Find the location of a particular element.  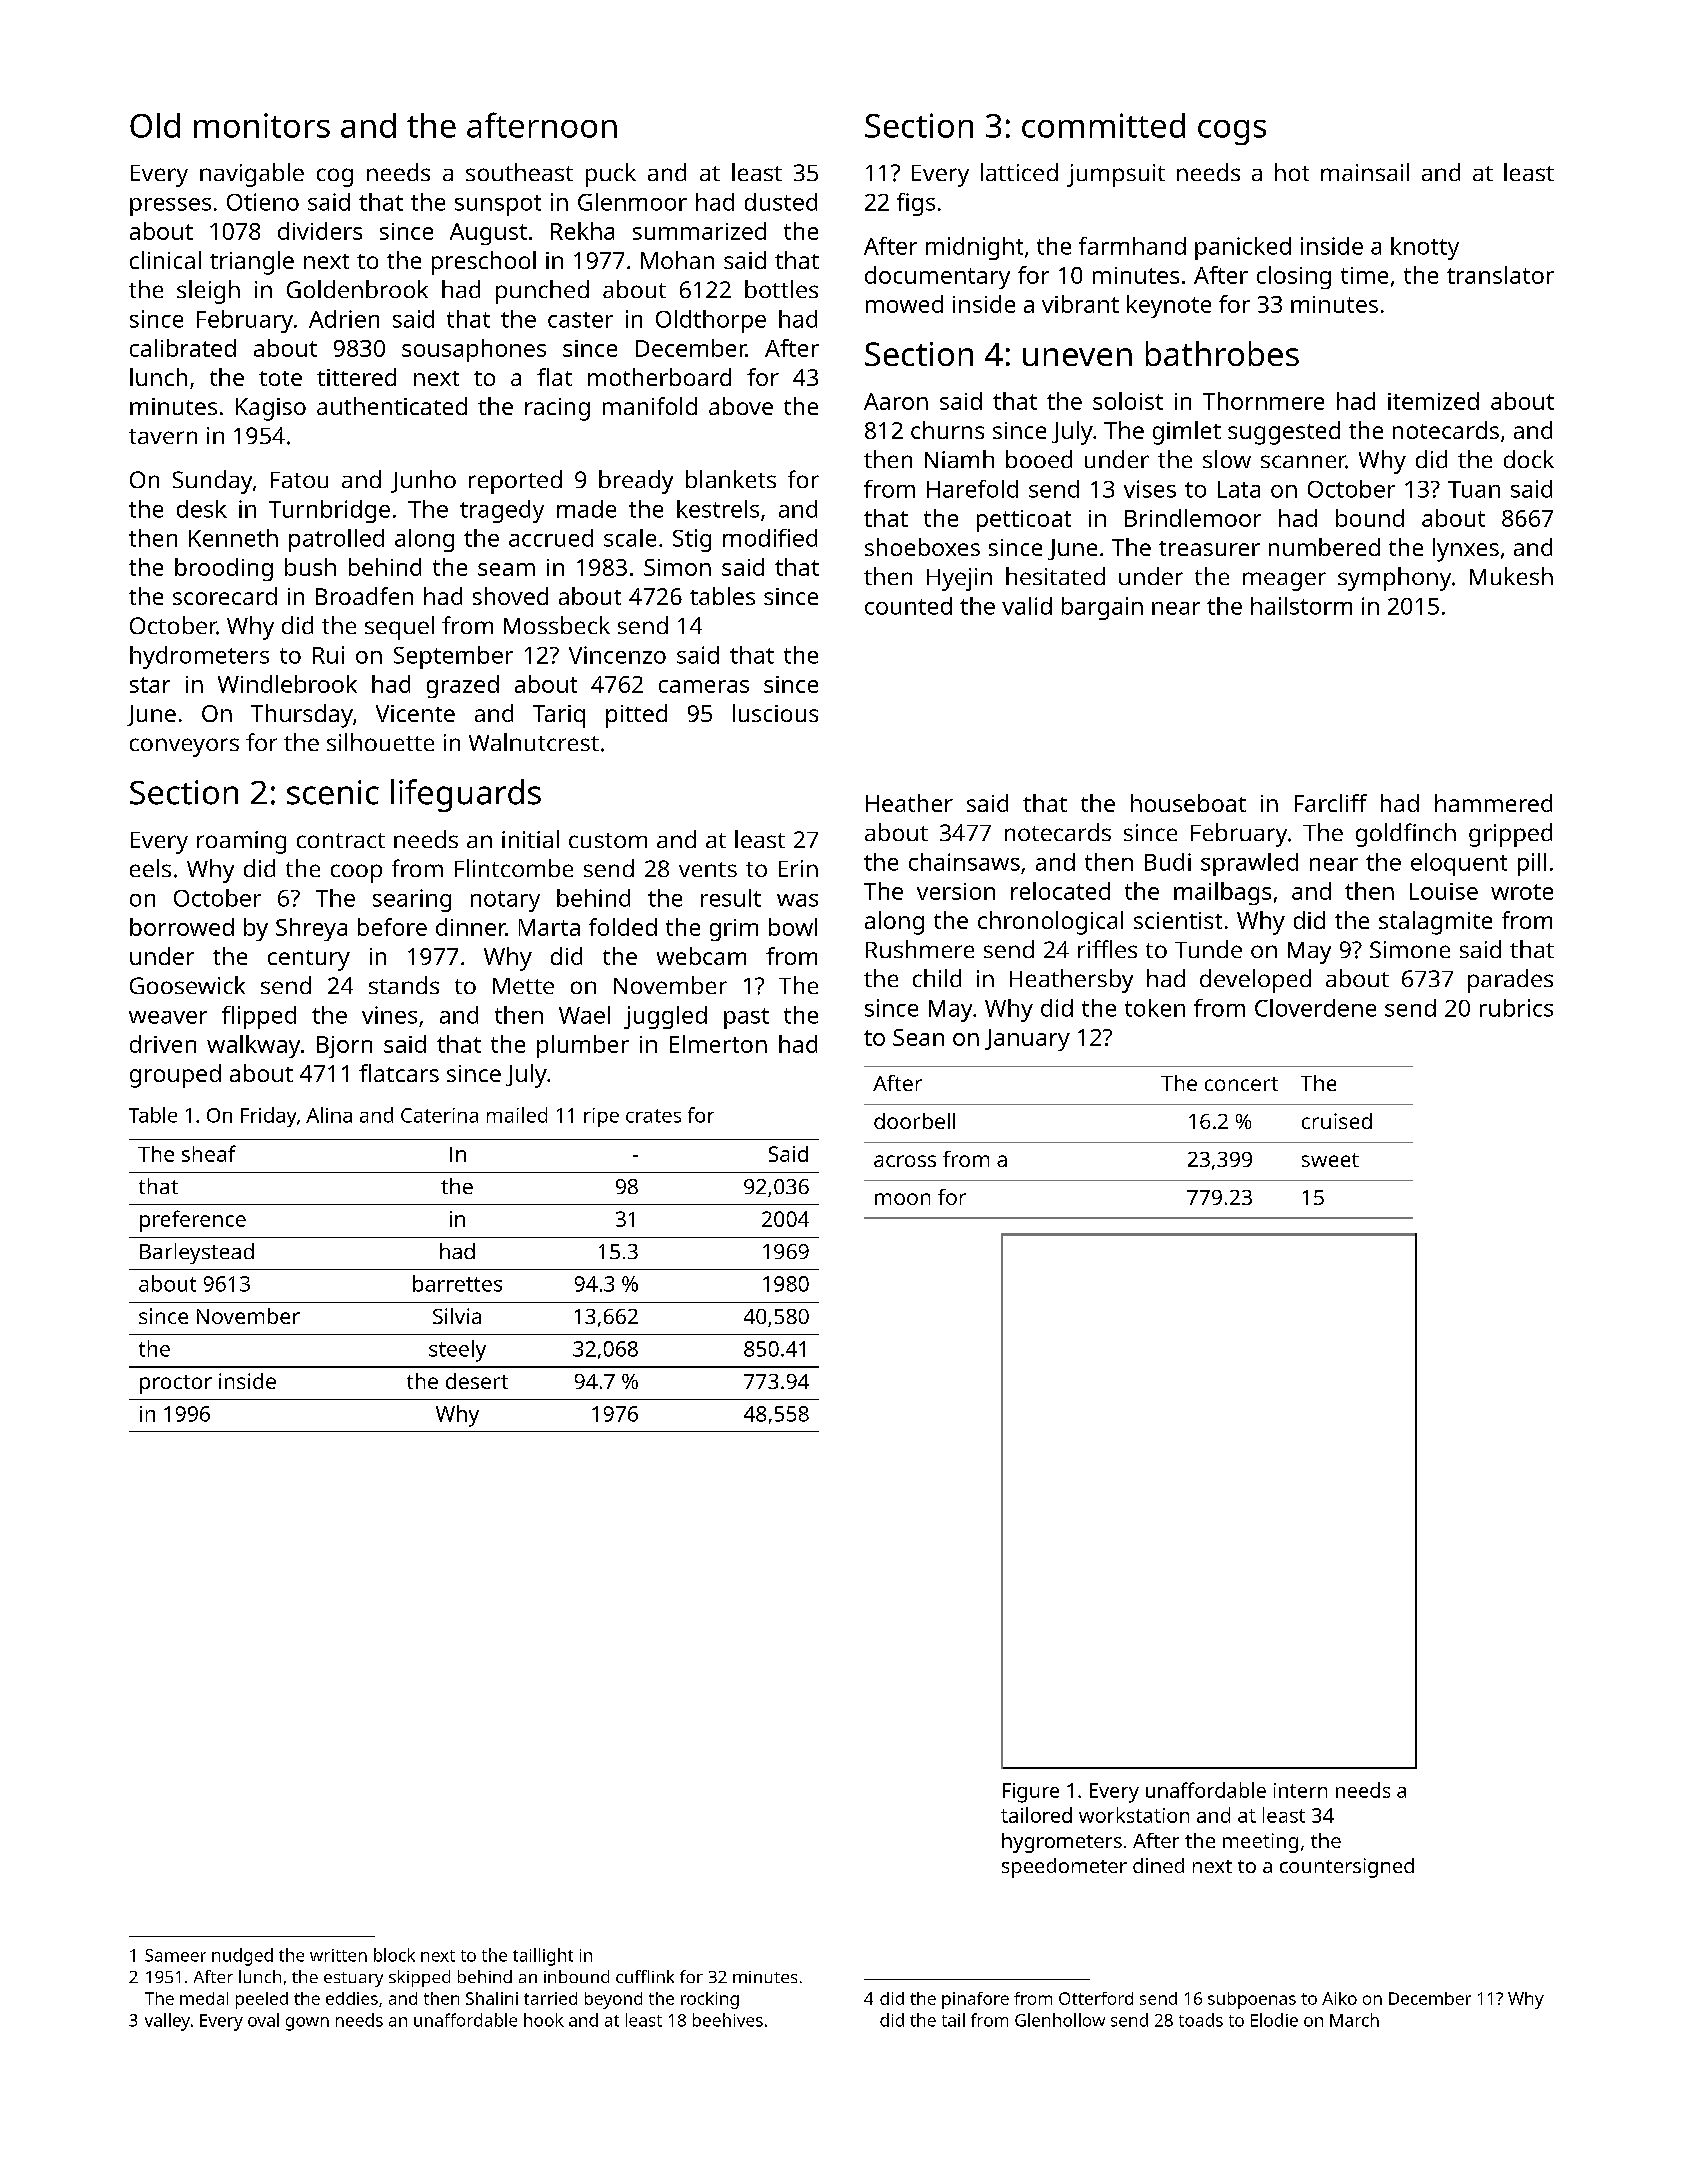

block is located at coordinates (394, 1955).
